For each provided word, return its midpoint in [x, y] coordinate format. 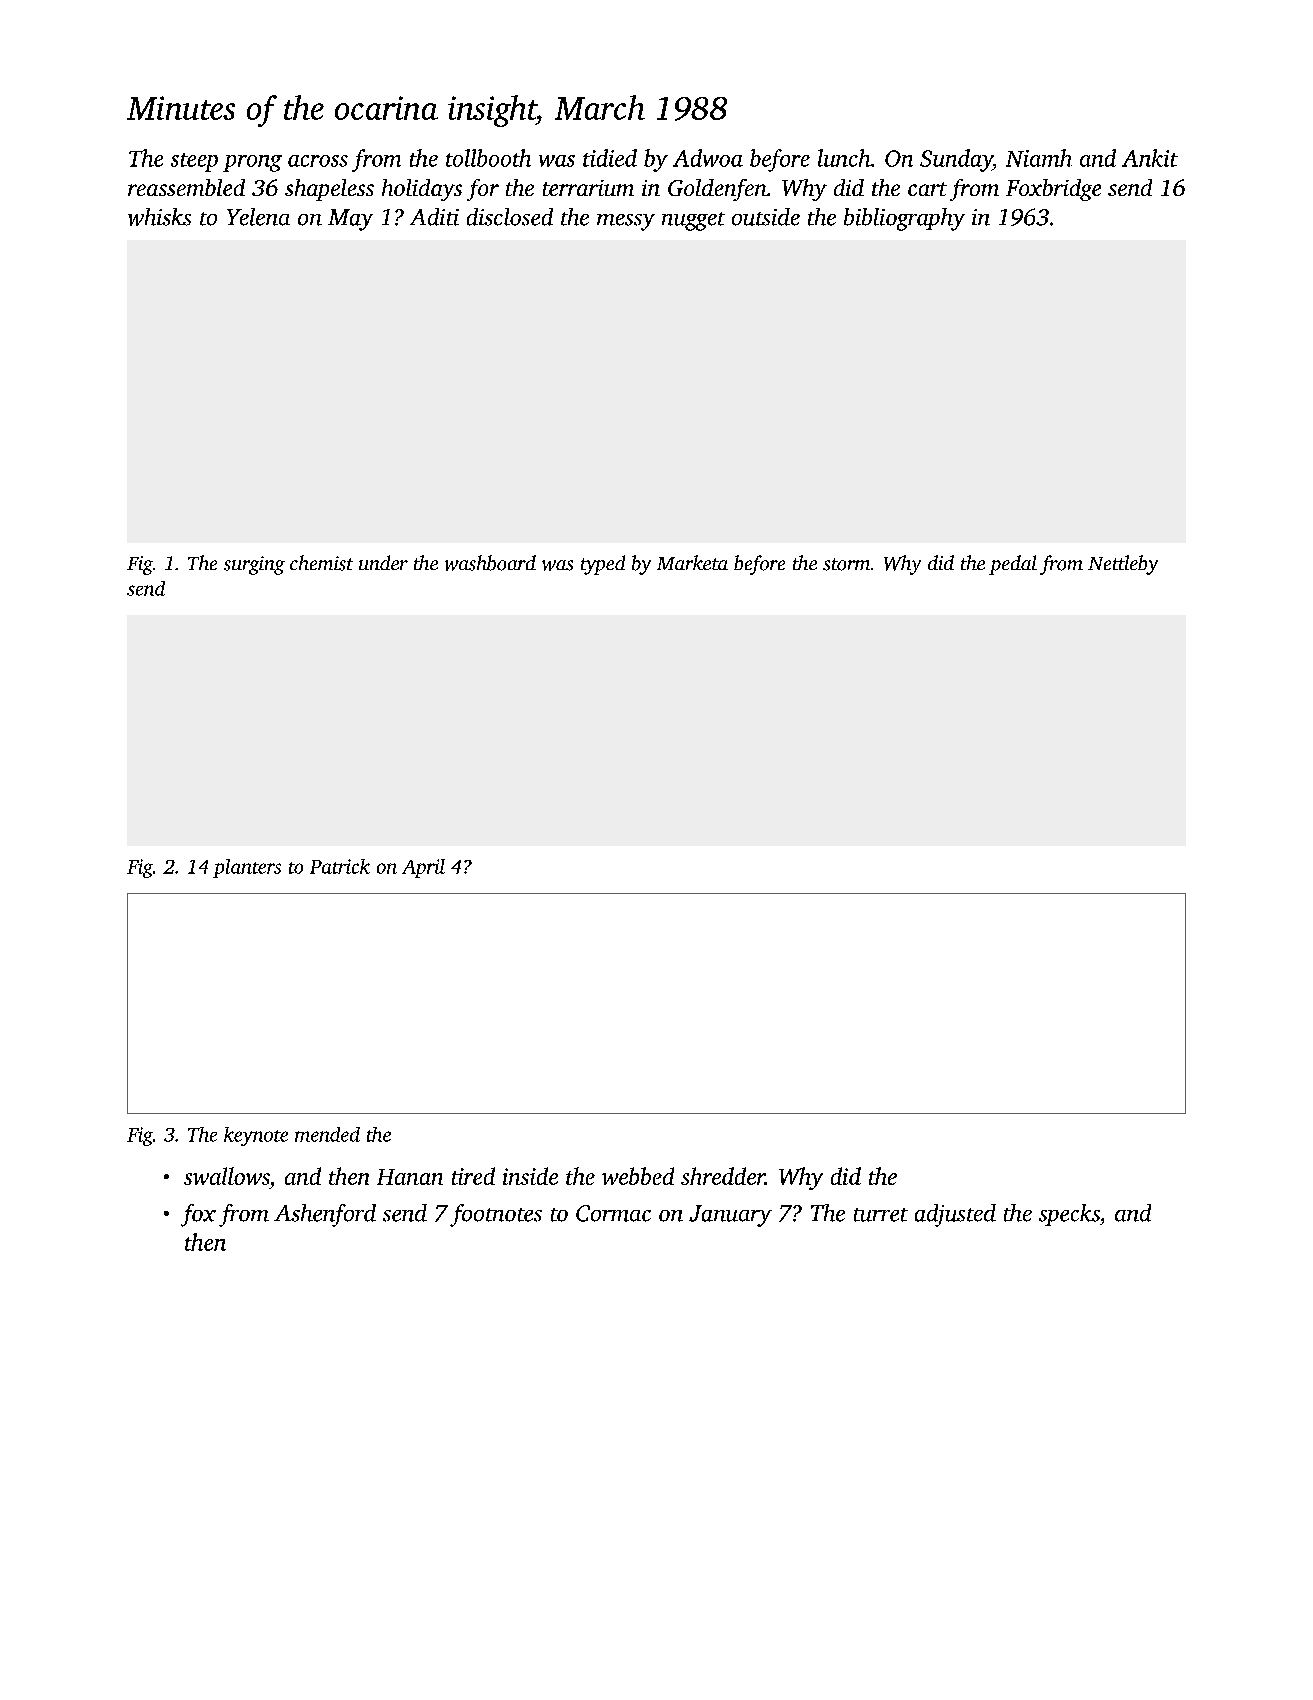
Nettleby [1123, 565]
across [318, 161]
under [383, 562]
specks [1069, 1215]
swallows [227, 1176]
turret [881, 1215]
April [423, 868]
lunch [844, 158]
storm [846, 564]
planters [247, 868]
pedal [1013, 565]
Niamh [1039, 158]
